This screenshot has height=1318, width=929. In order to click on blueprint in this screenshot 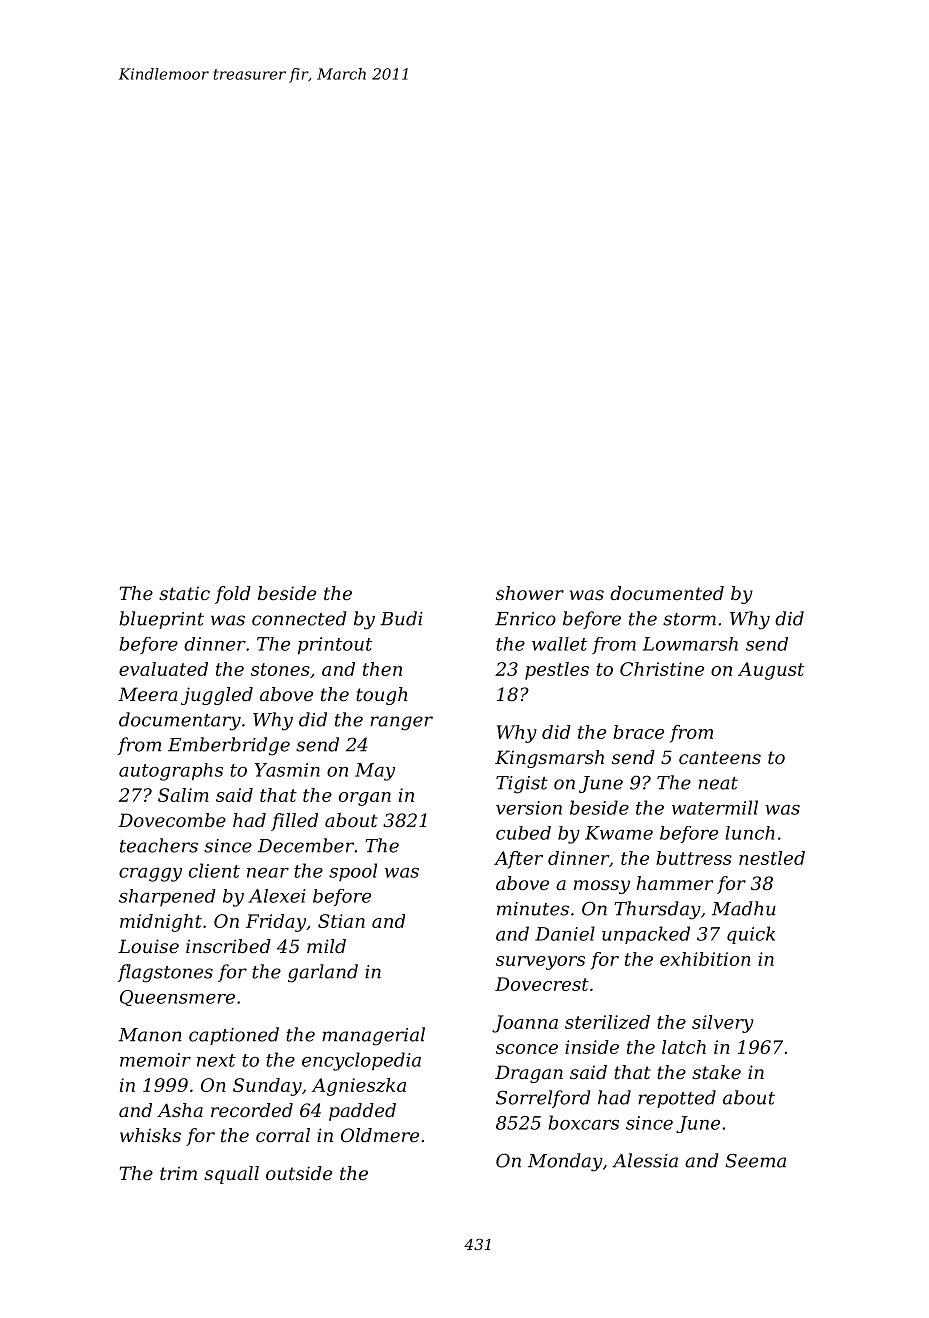, I will do `click(161, 620)`.
